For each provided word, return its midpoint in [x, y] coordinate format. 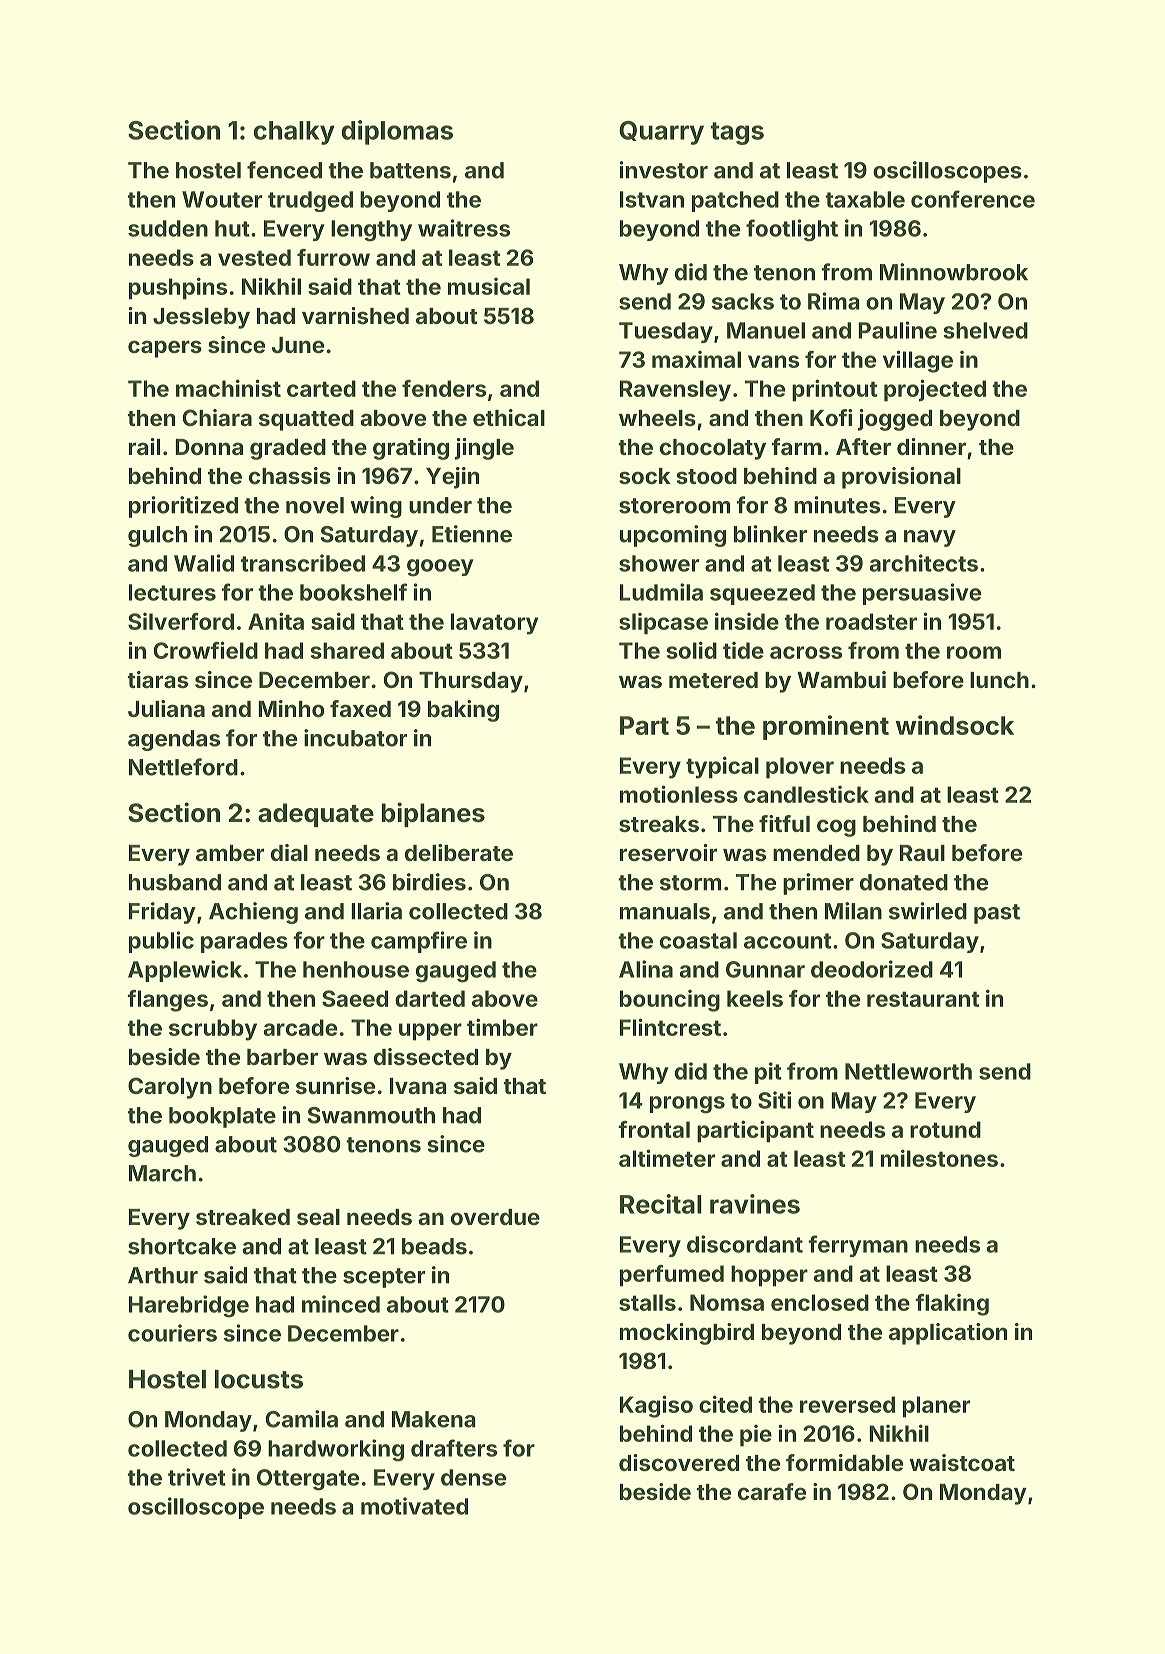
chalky [294, 133]
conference [973, 199]
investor [664, 170]
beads [434, 1246]
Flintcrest [670, 1027]
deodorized [872, 969]
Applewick [185, 971]
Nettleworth [908, 1071]
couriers [172, 1333]
